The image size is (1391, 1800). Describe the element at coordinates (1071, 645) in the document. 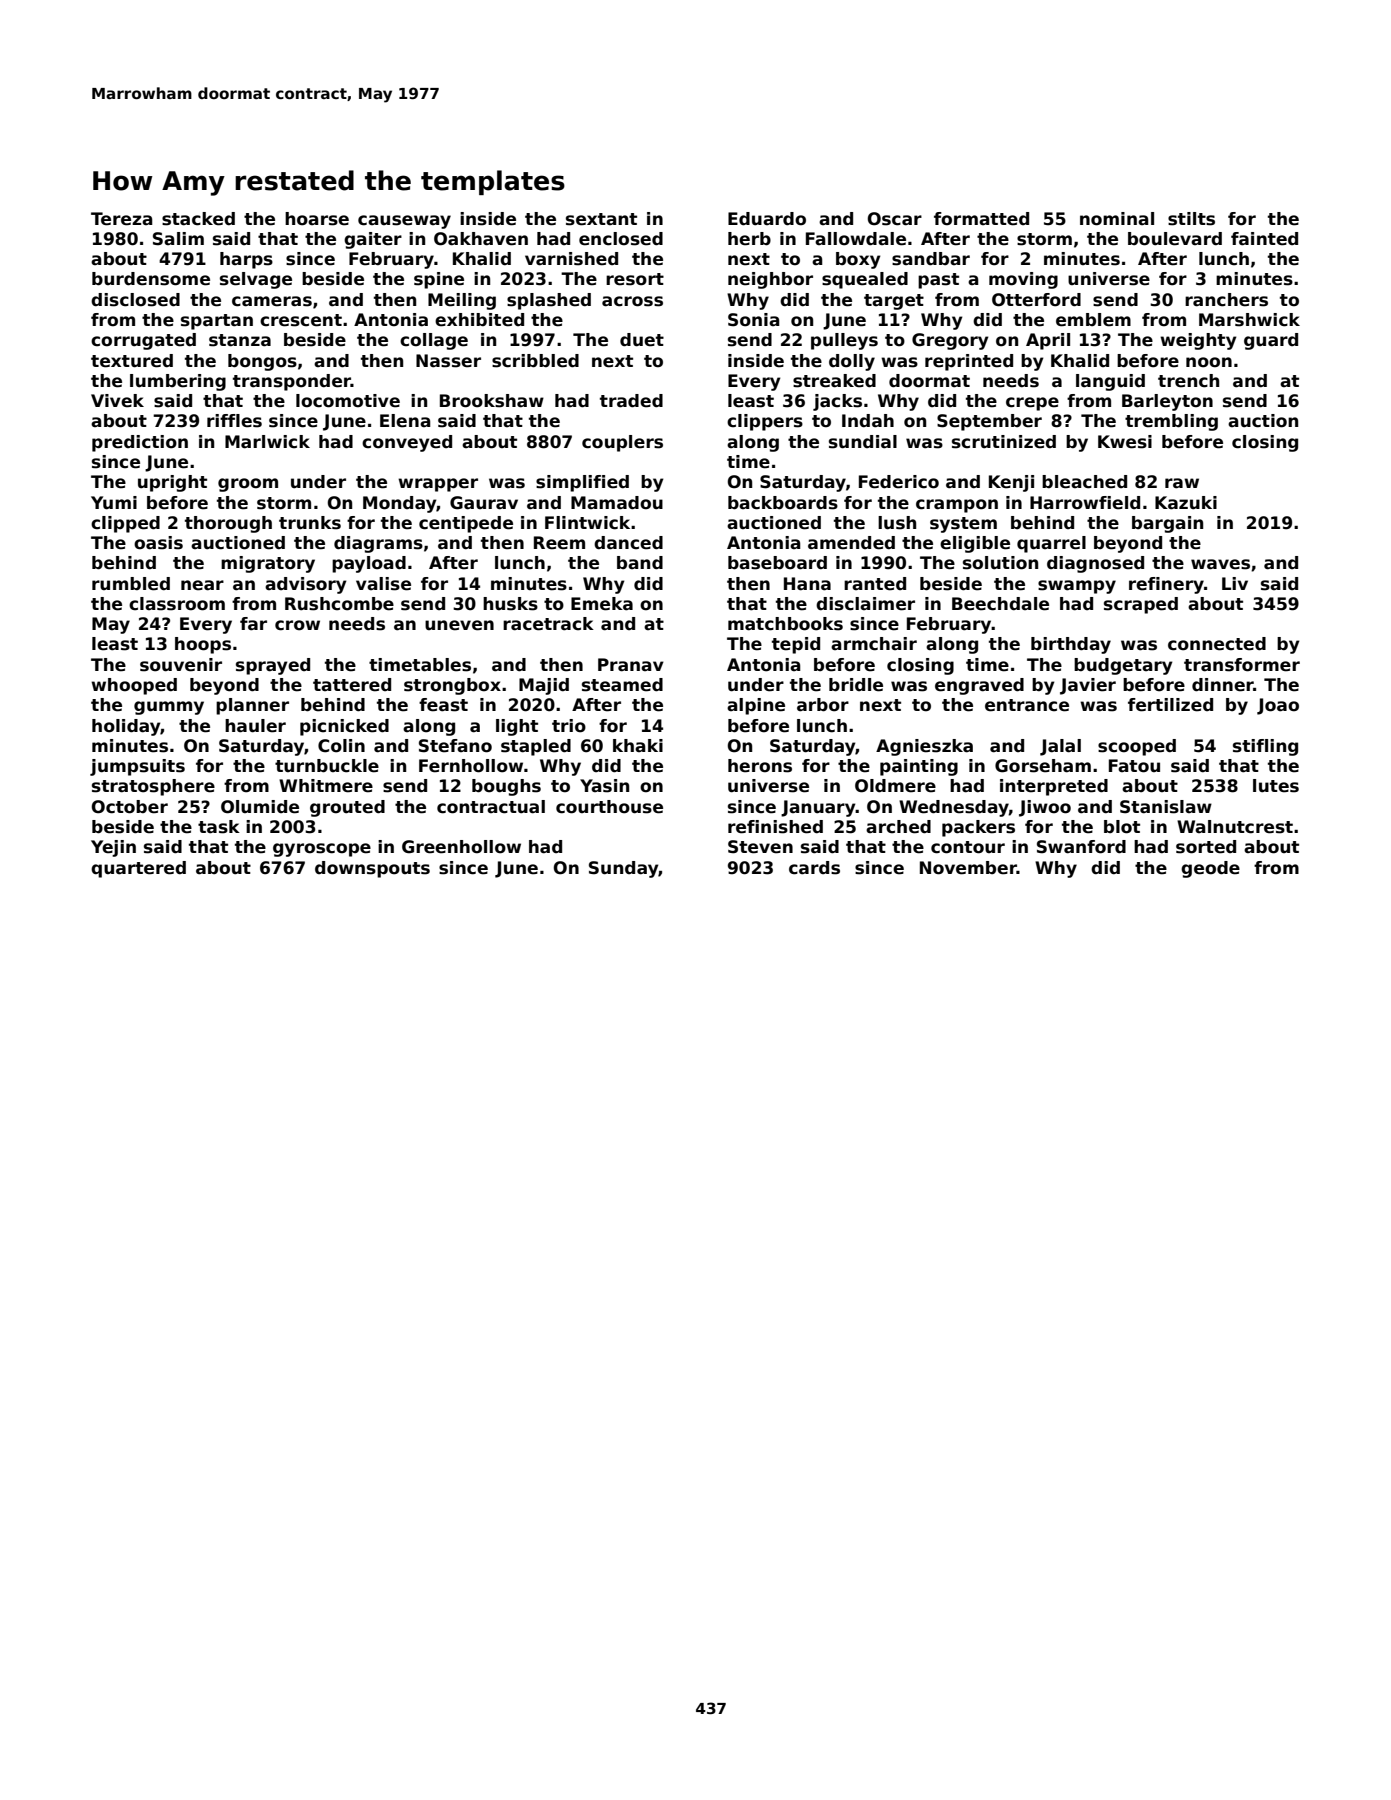

I see `birthday` at that location.
